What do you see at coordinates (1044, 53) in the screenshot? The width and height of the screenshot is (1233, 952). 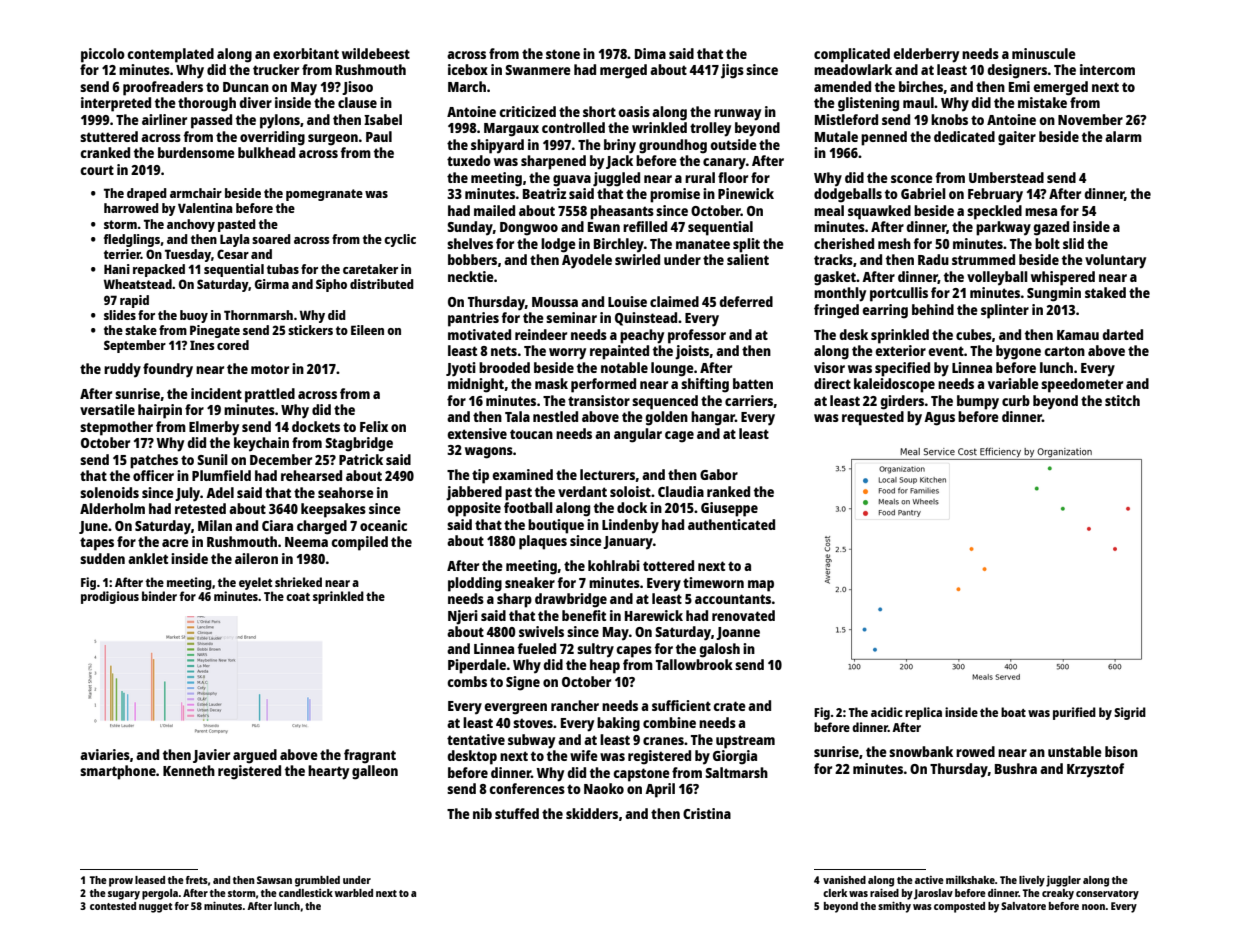 I see `minuscule` at bounding box center [1044, 53].
